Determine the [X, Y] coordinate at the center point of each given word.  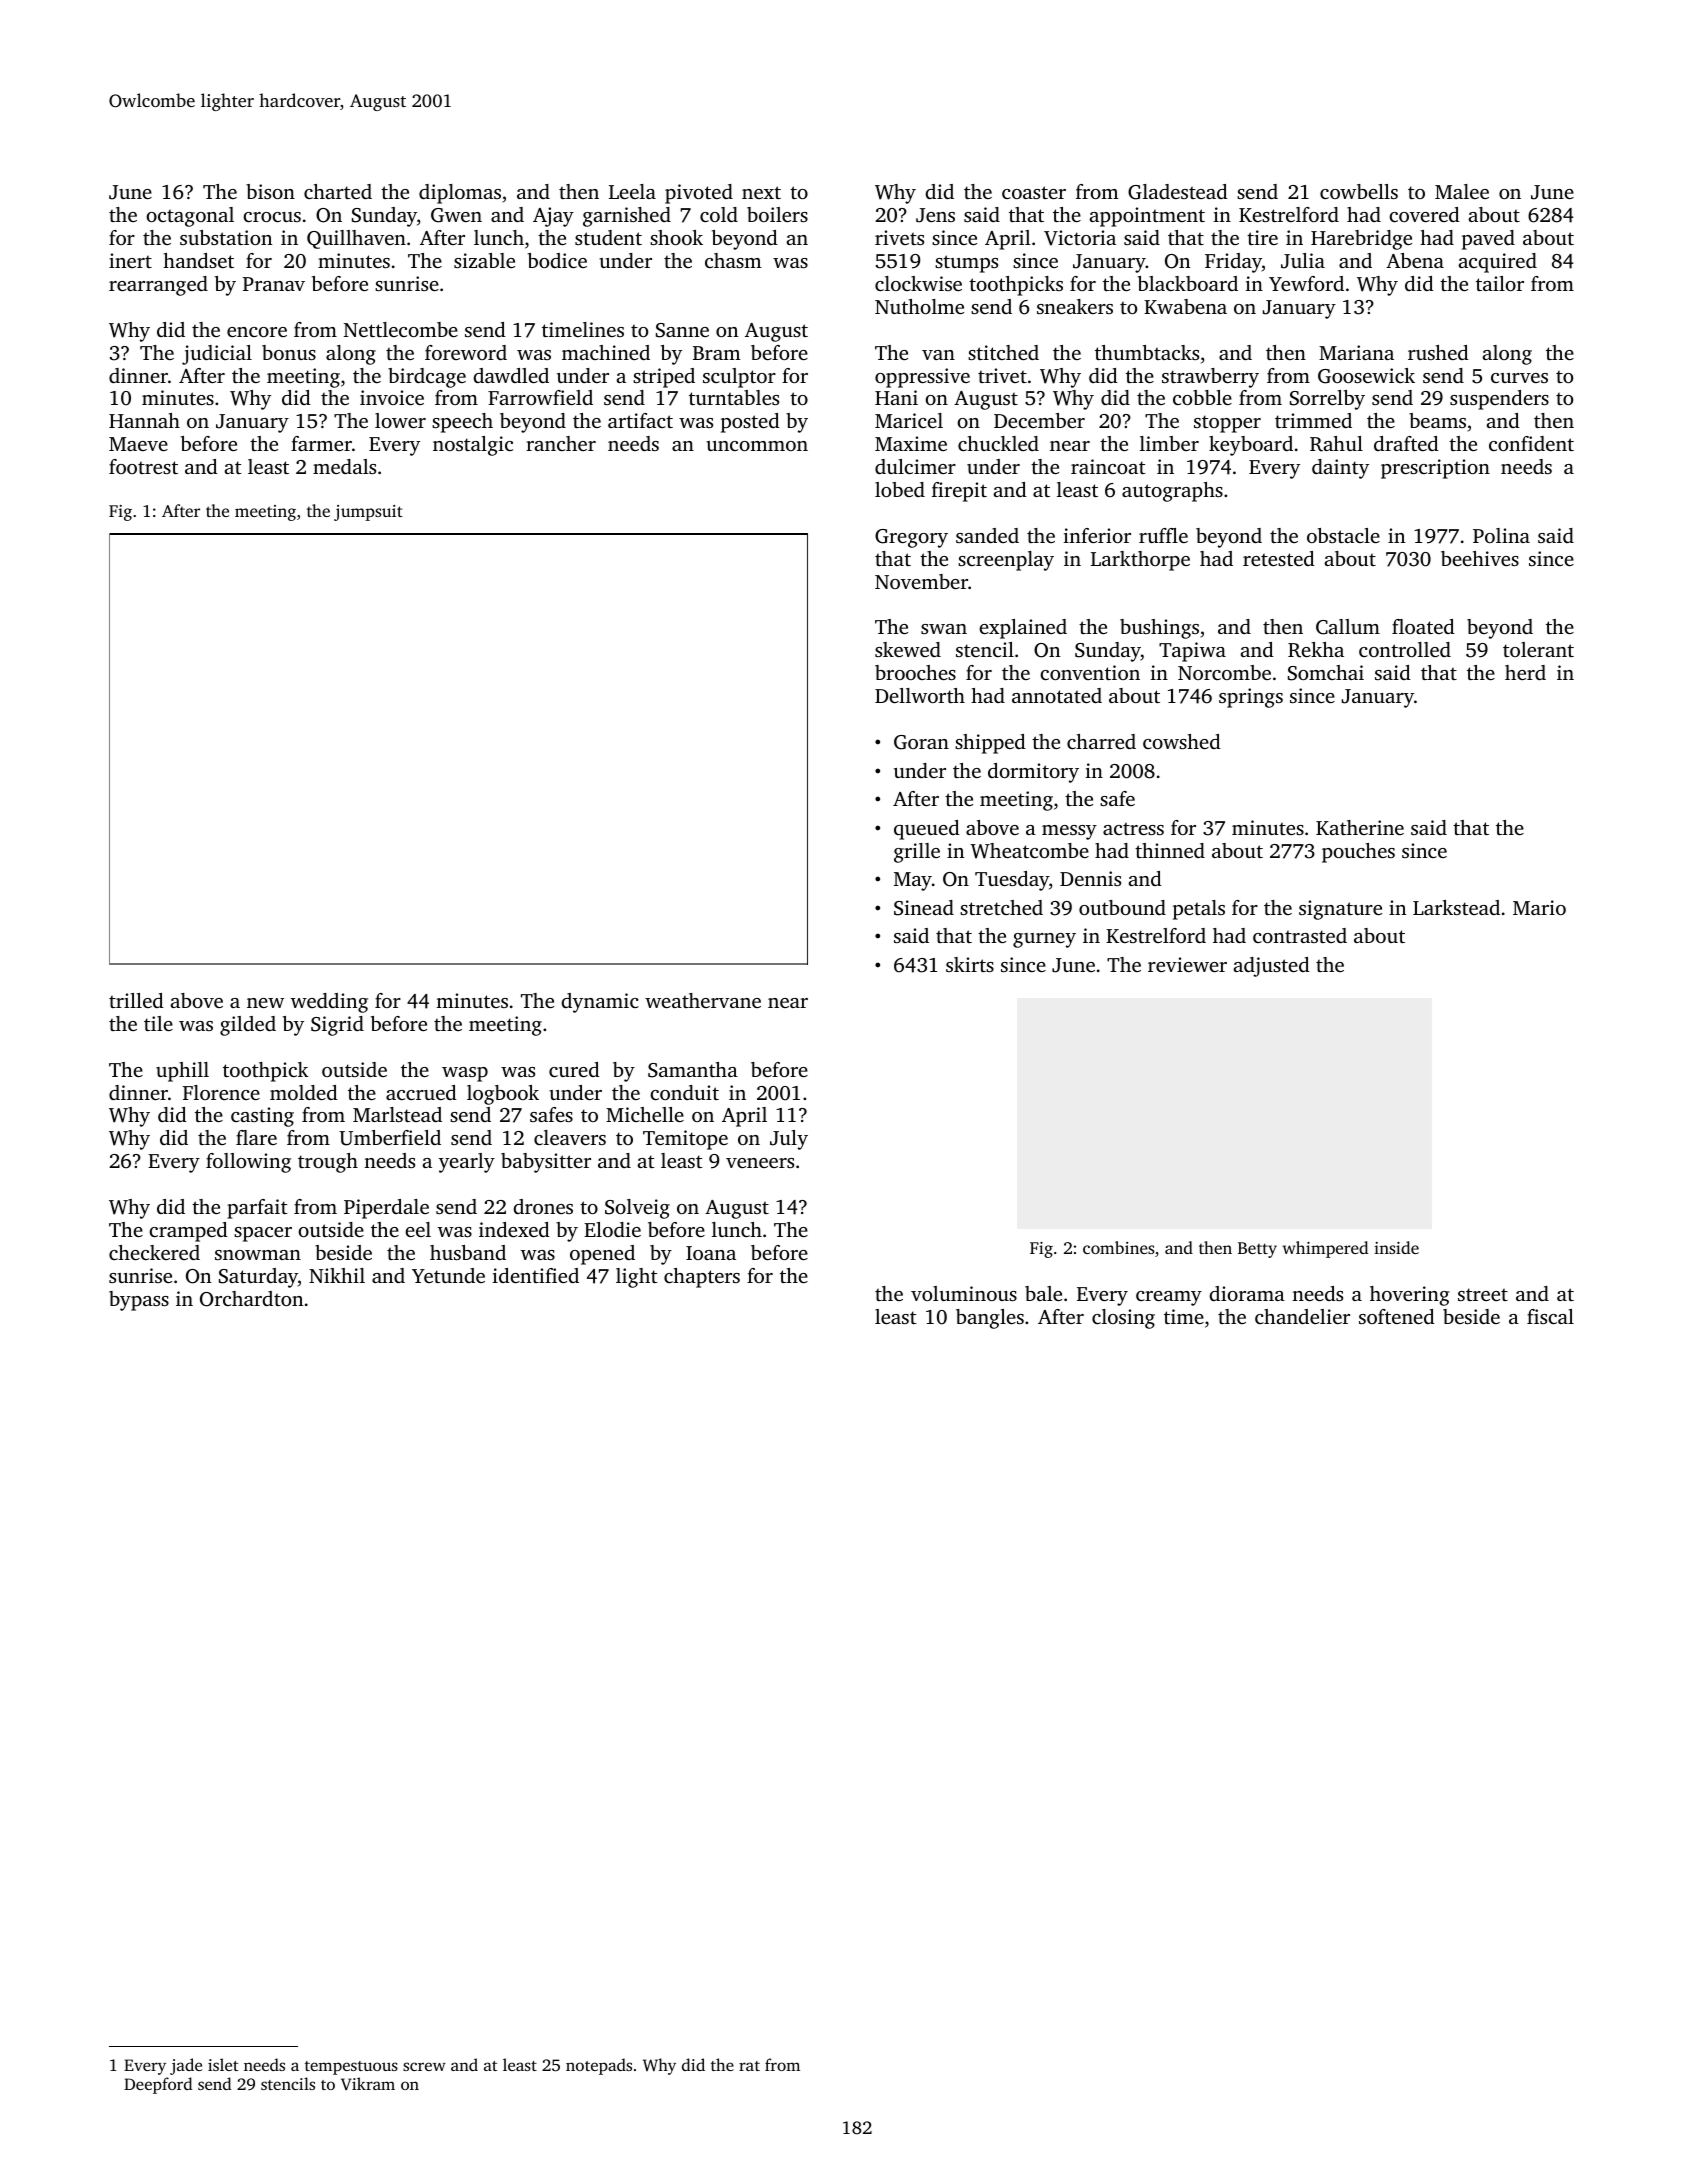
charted [338, 191]
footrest [143, 466]
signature [1340, 910]
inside [1396, 1247]
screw [424, 2066]
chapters [702, 1278]
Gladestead [1178, 192]
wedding [329, 1003]
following [248, 1163]
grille [917, 853]
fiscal [1550, 1316]
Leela [632, 191]
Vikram [368, 2083]
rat [749, 2066]
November [921, 581]
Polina [1501, 535]
